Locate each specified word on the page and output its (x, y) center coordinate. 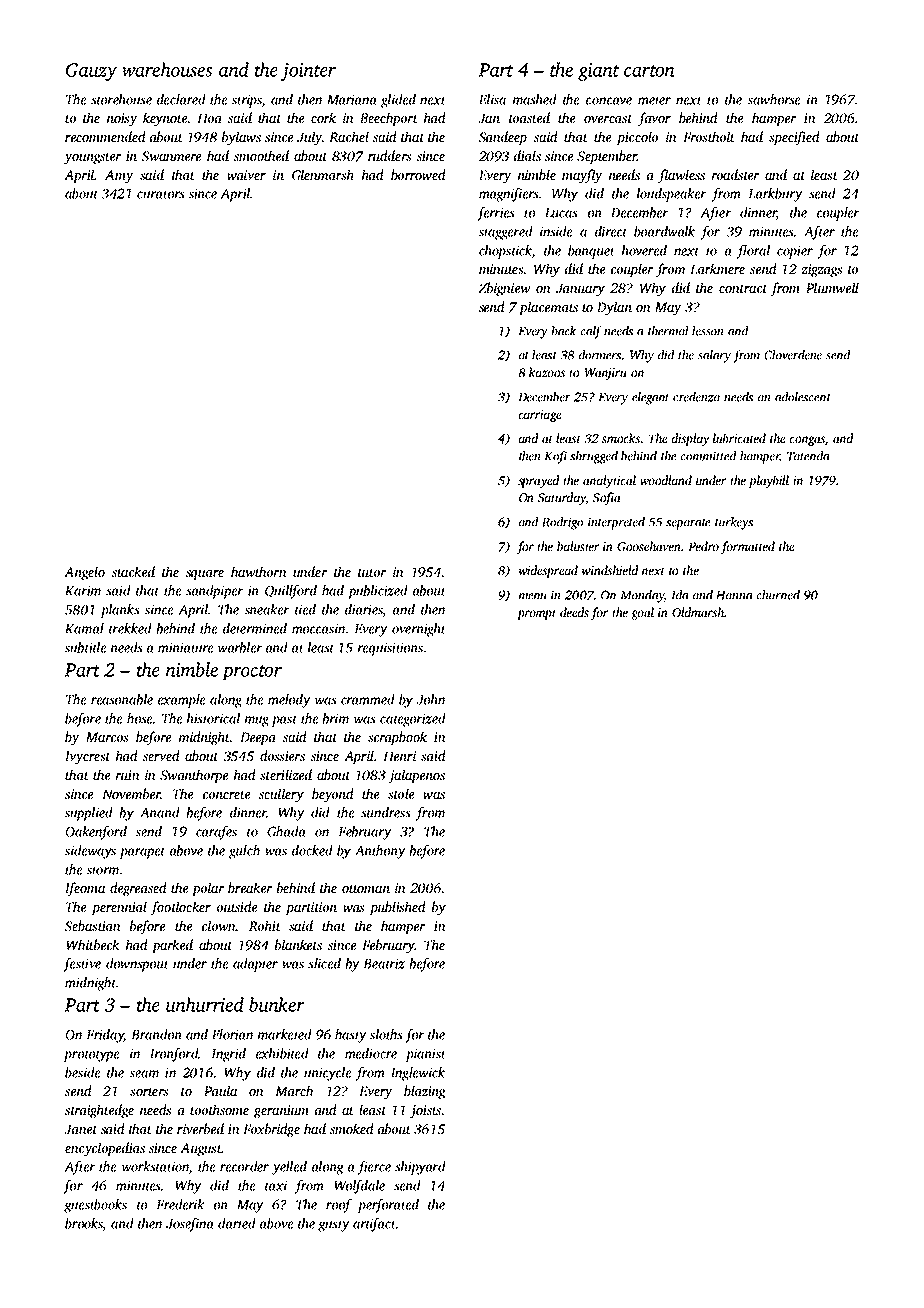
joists (425, 1111)
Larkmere (718, 268)
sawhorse (774, 99)
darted (237, 1223)
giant (598, 72)
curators (161, 194)
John (431, 699)
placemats (548, 308)
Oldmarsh (698, 612)
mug (257, 721)
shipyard (420, 1168)
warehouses (167, 69)
